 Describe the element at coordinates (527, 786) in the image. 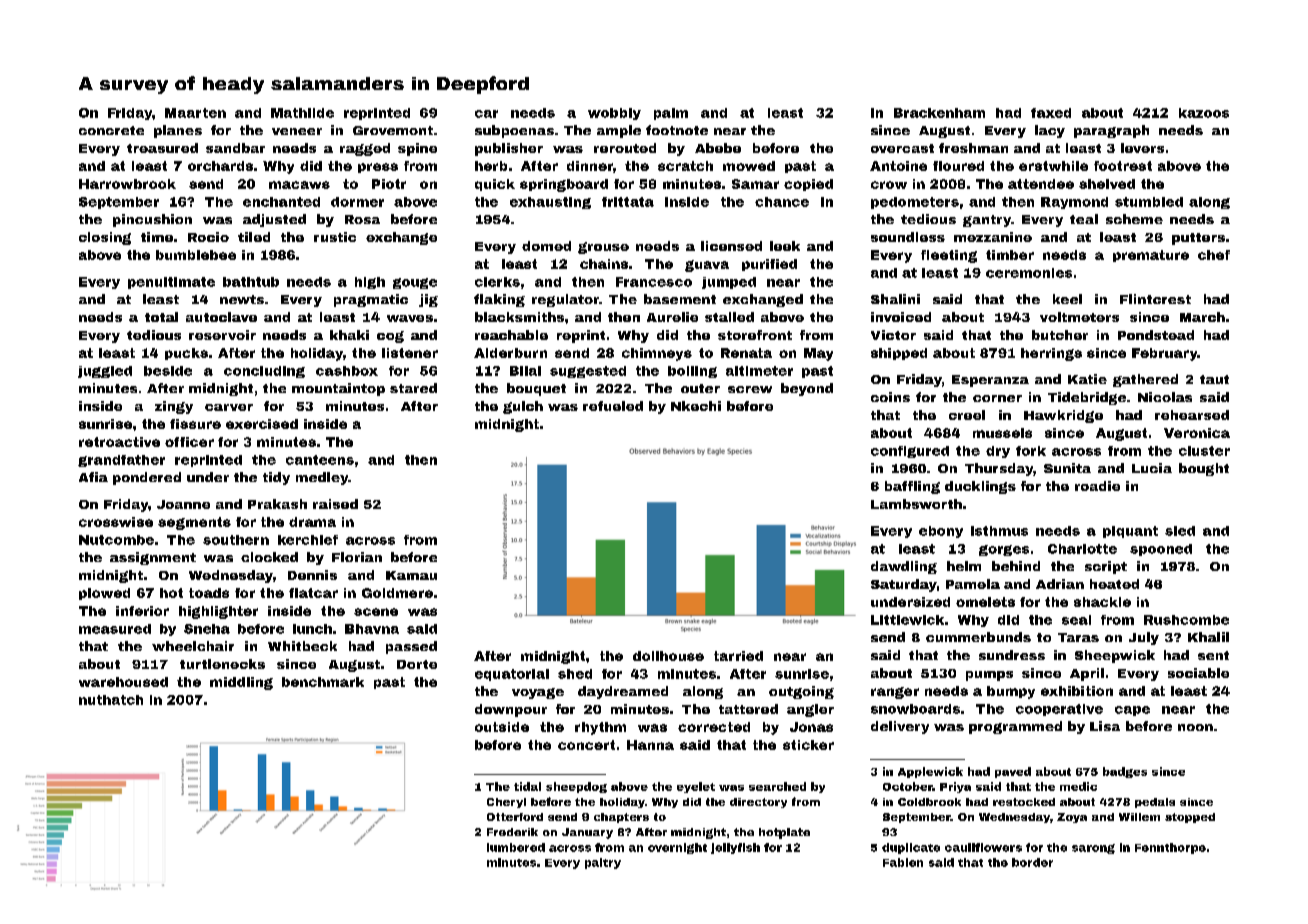

I see `tidal` at that location.
